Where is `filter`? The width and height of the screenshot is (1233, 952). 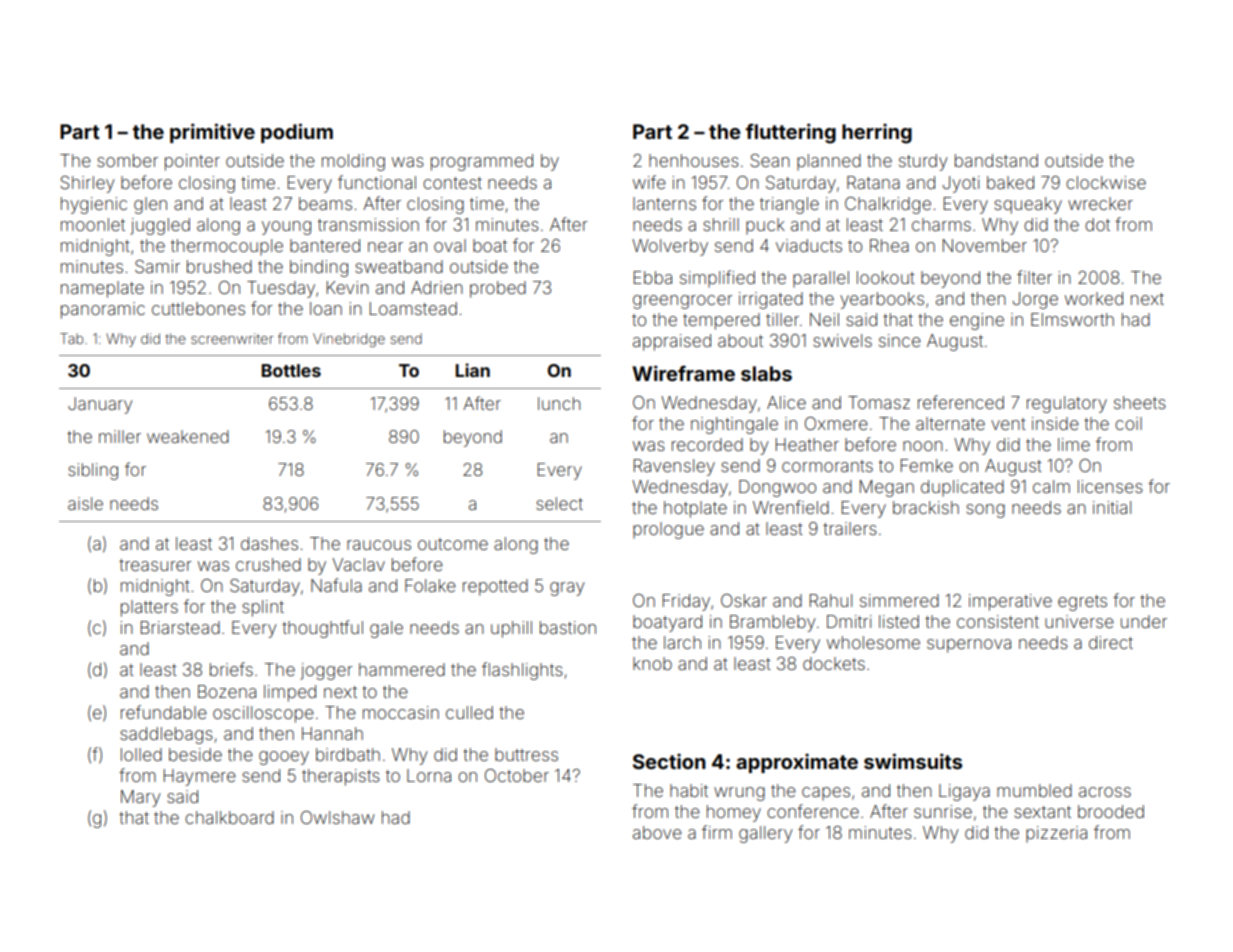
filter is located at coordinates (1034, 277).
